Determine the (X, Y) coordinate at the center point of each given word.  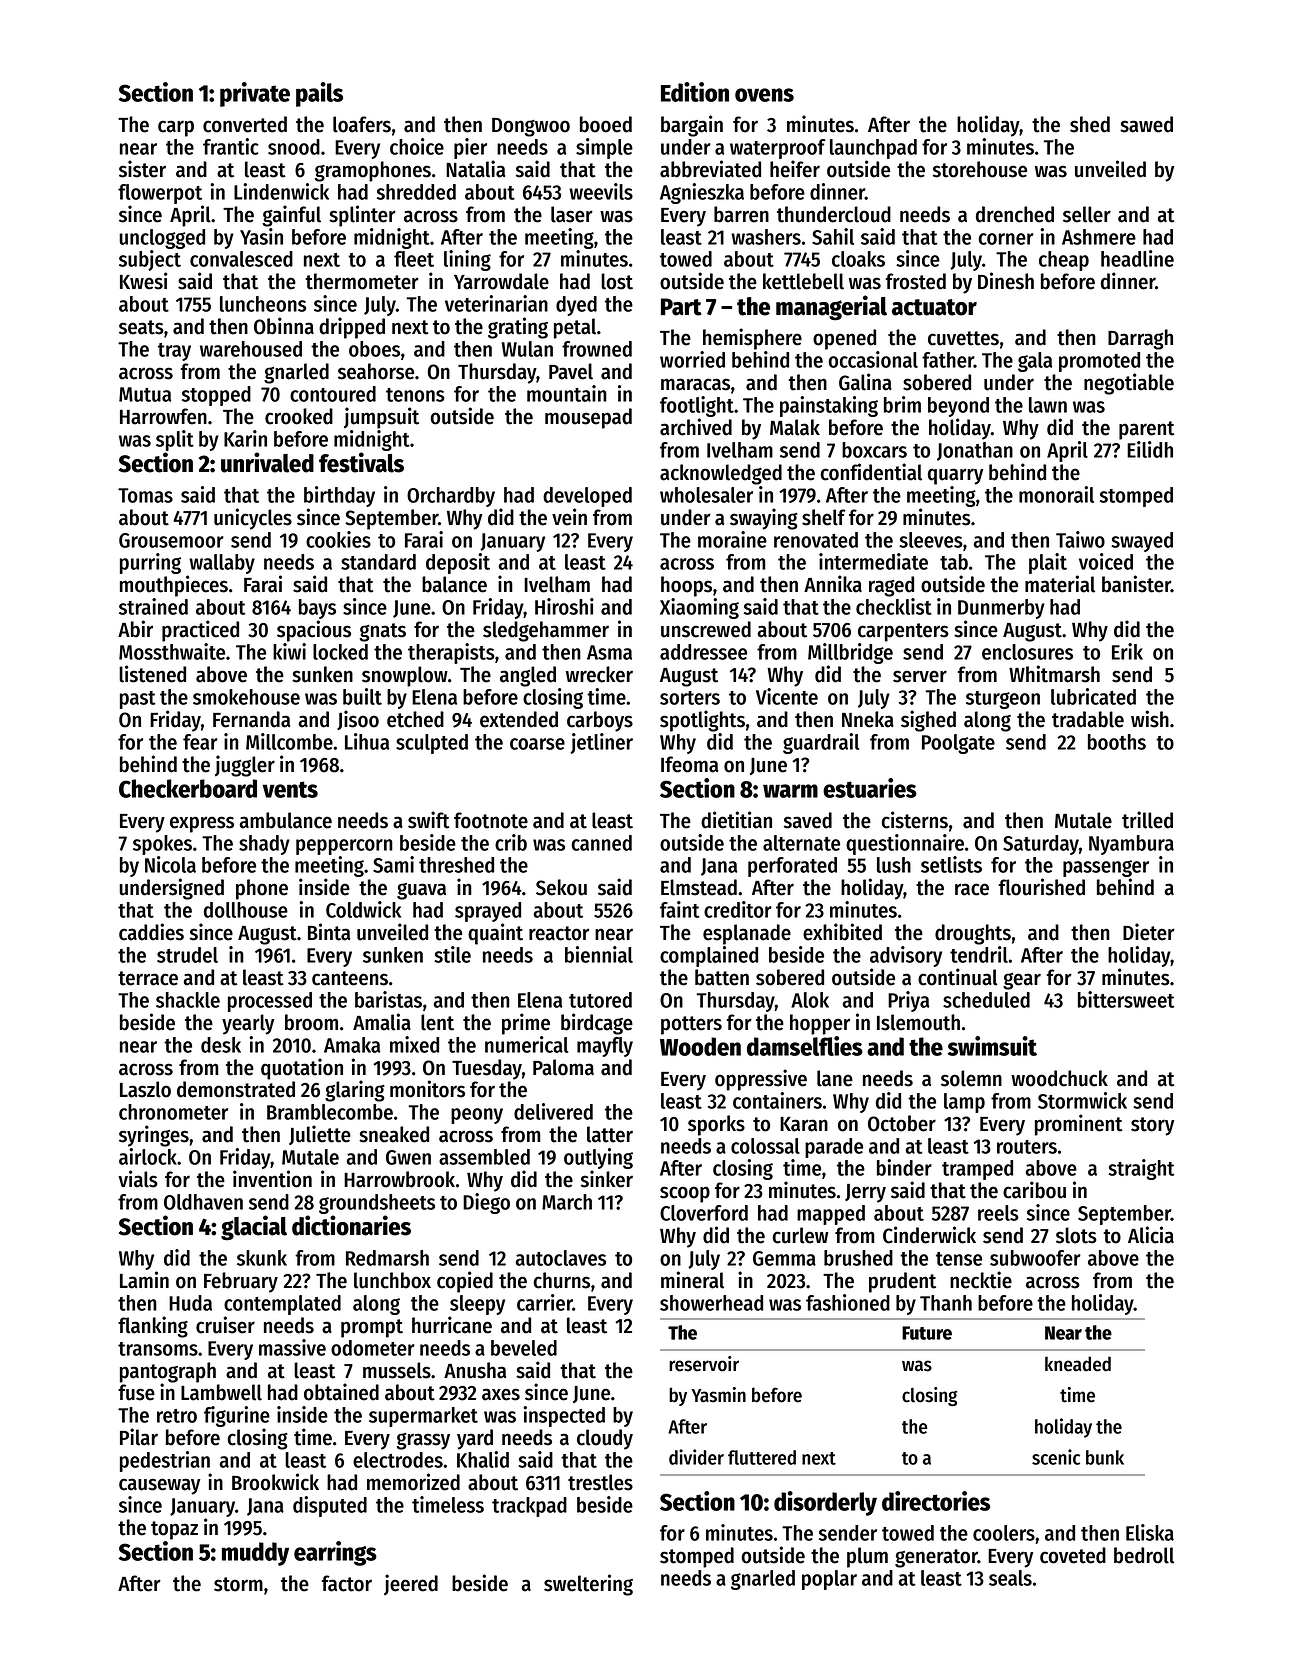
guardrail (821, 743)
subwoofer (1035, 1258)
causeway (159, 1486)
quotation (302, 1069)
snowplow (405, 676)
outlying (598, 1158)
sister (142, 169)
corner (1006, 239)
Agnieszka (702, 193)
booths (1117, 742)
